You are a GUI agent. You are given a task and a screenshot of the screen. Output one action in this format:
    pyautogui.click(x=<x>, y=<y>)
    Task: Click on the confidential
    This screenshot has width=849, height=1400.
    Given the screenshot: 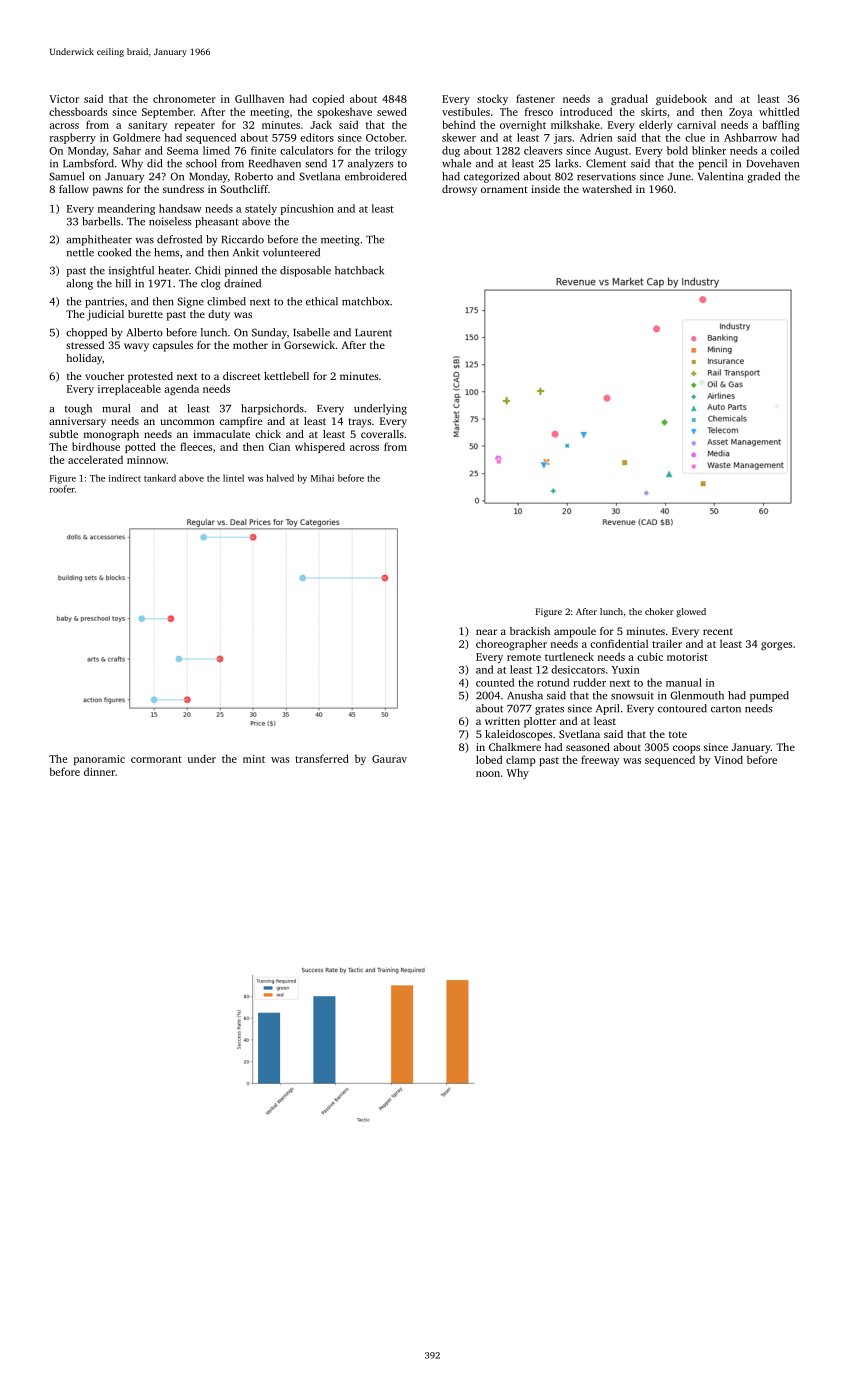 What is the action you would take?
    pyautogui.click(x=619, y=643)
